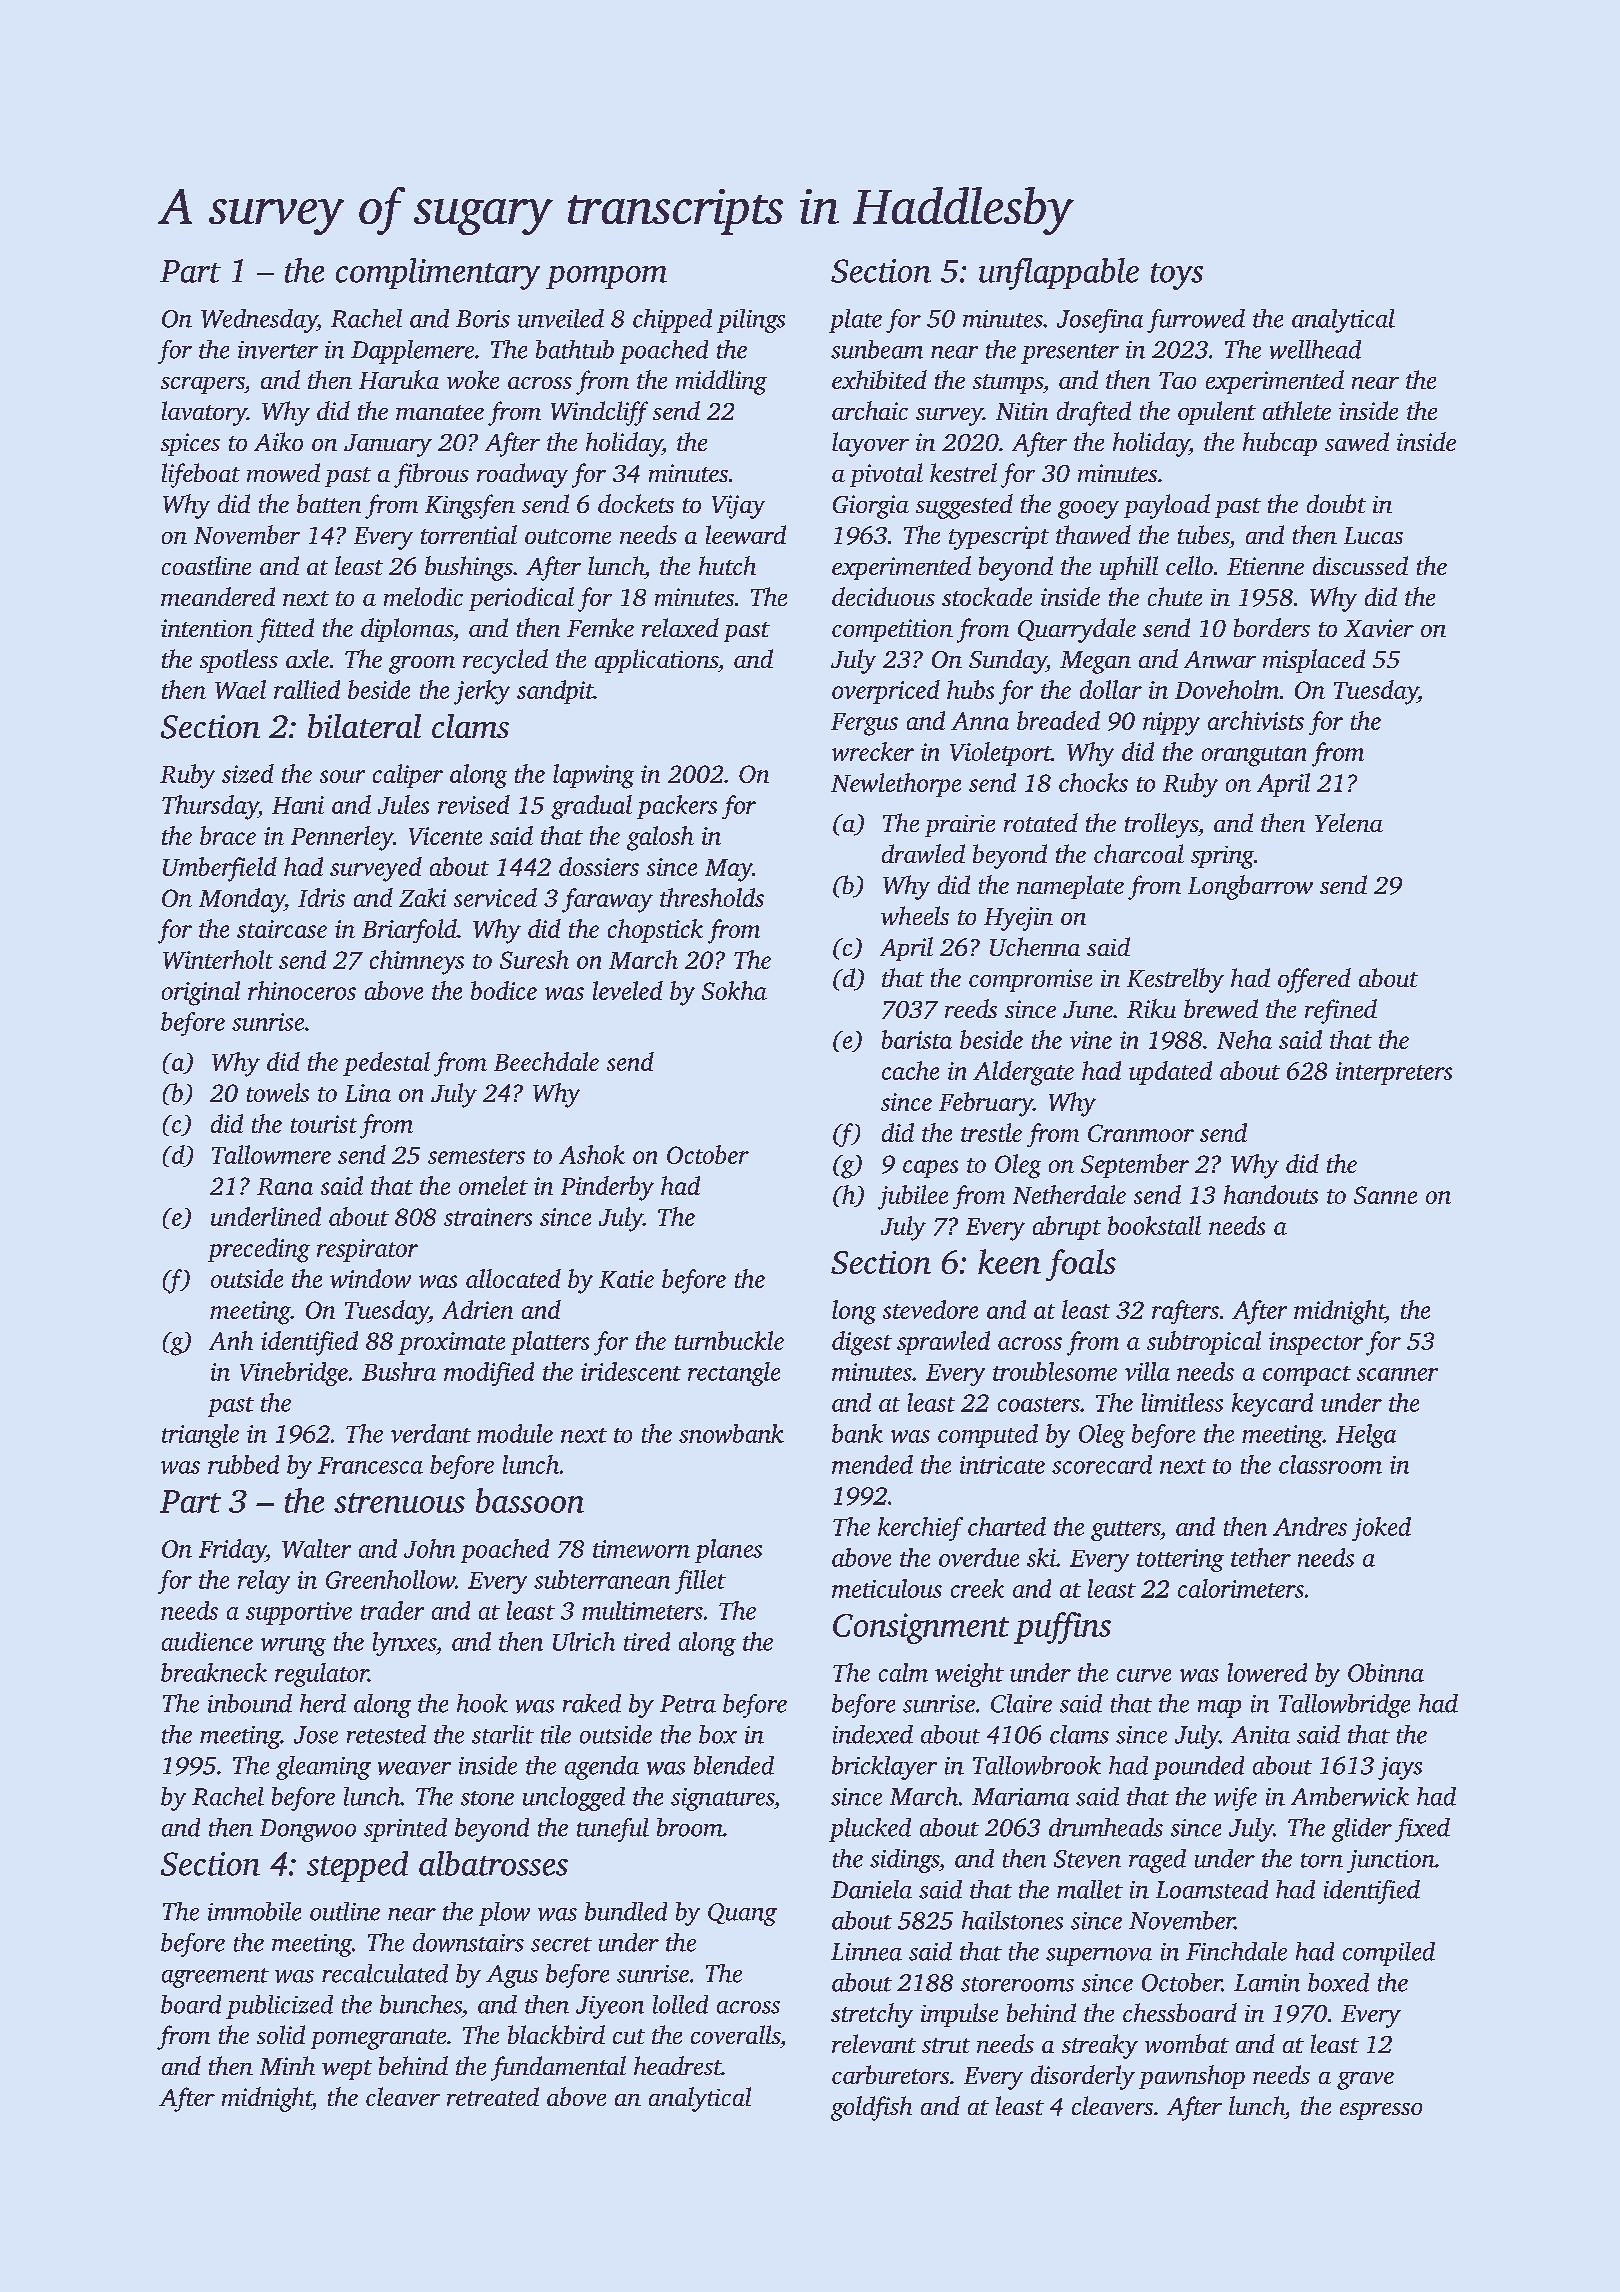 The width and height of the screenshot is (1620, 2292). Describe the element at coordinates (1394, 1073) in the screenshot. I see `interpreters` at that location.
